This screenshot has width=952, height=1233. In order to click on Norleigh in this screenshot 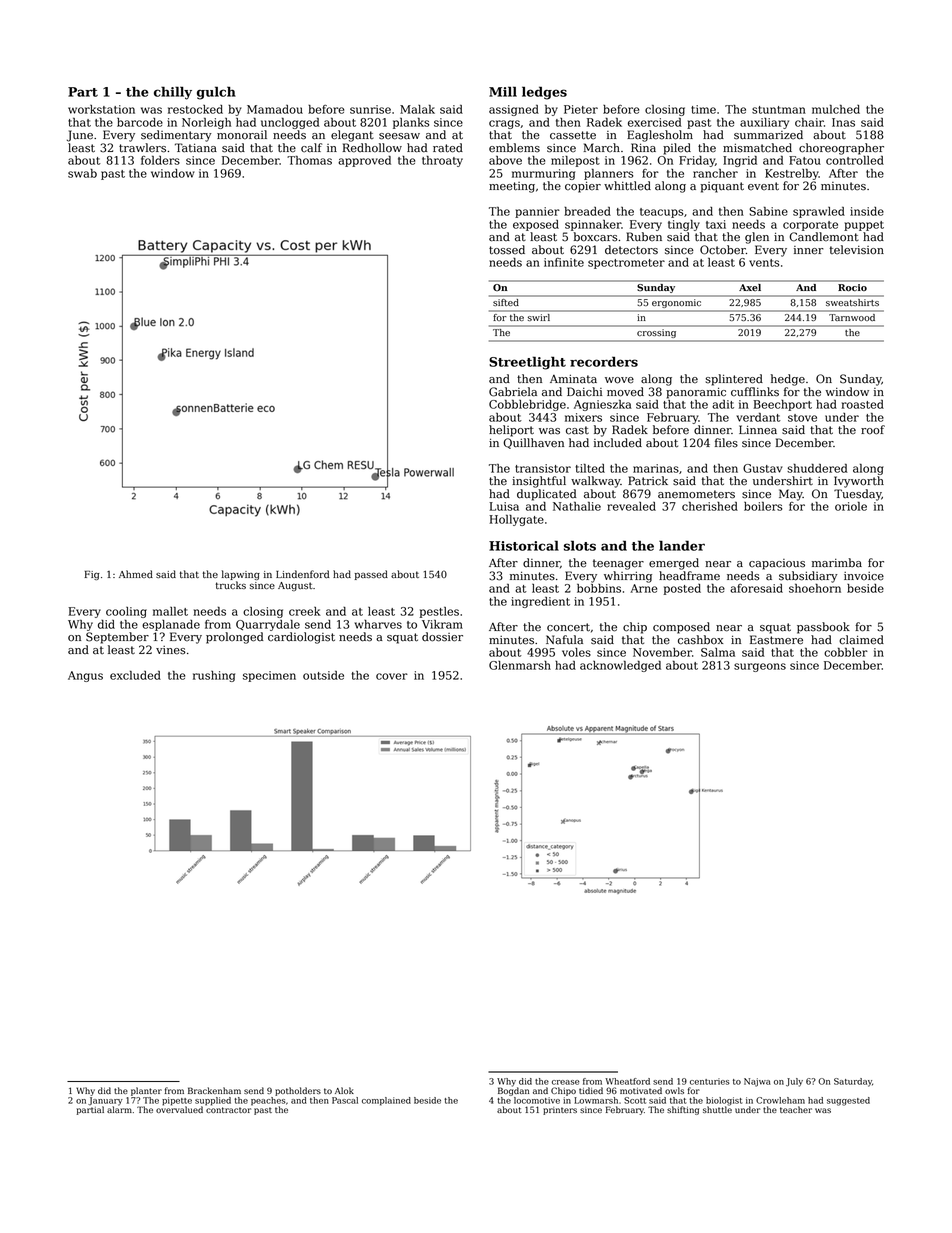, I will do `click(206, 123)`.
